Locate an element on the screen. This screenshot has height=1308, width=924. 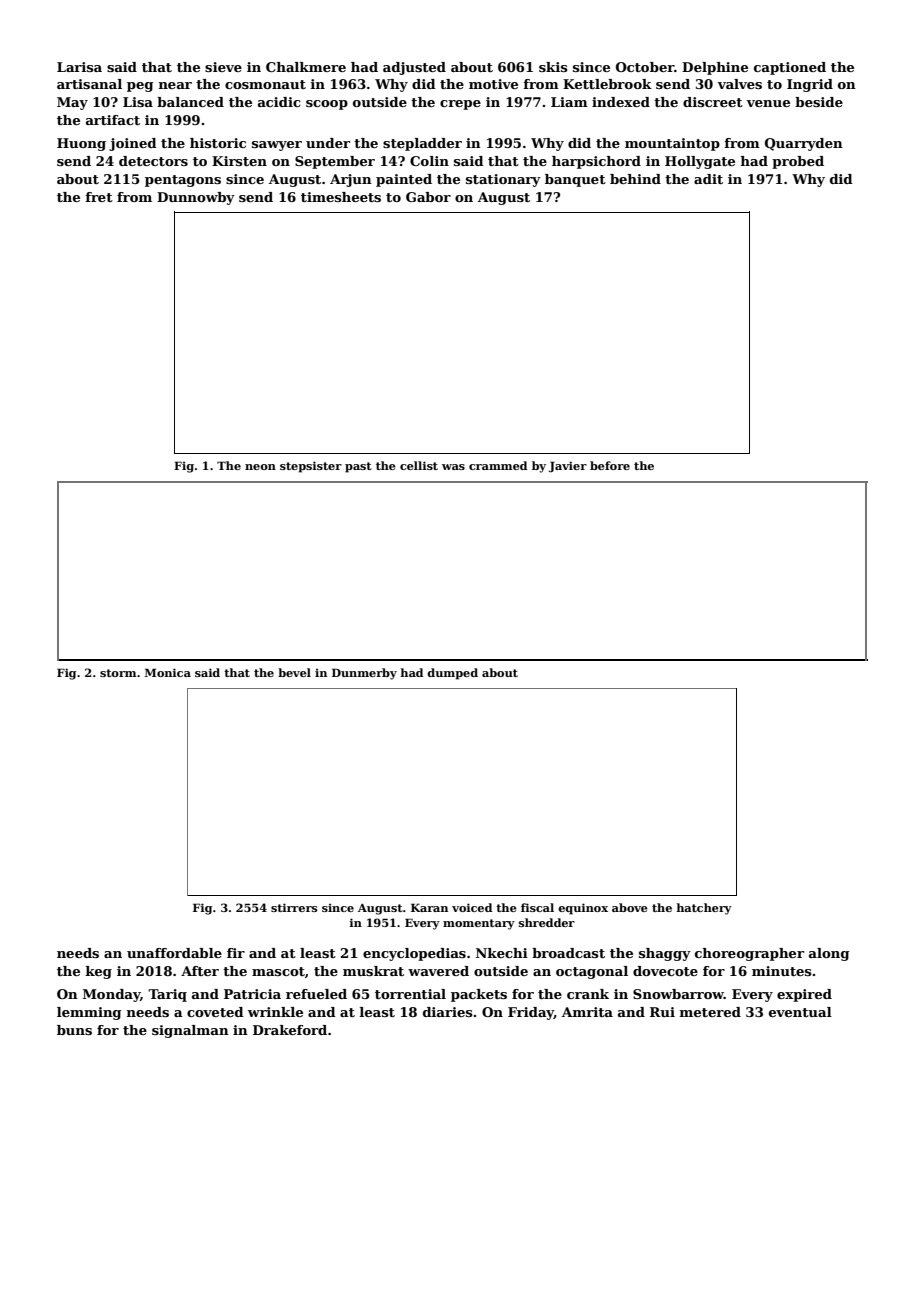
peg is located at coordinates (140, 87).
